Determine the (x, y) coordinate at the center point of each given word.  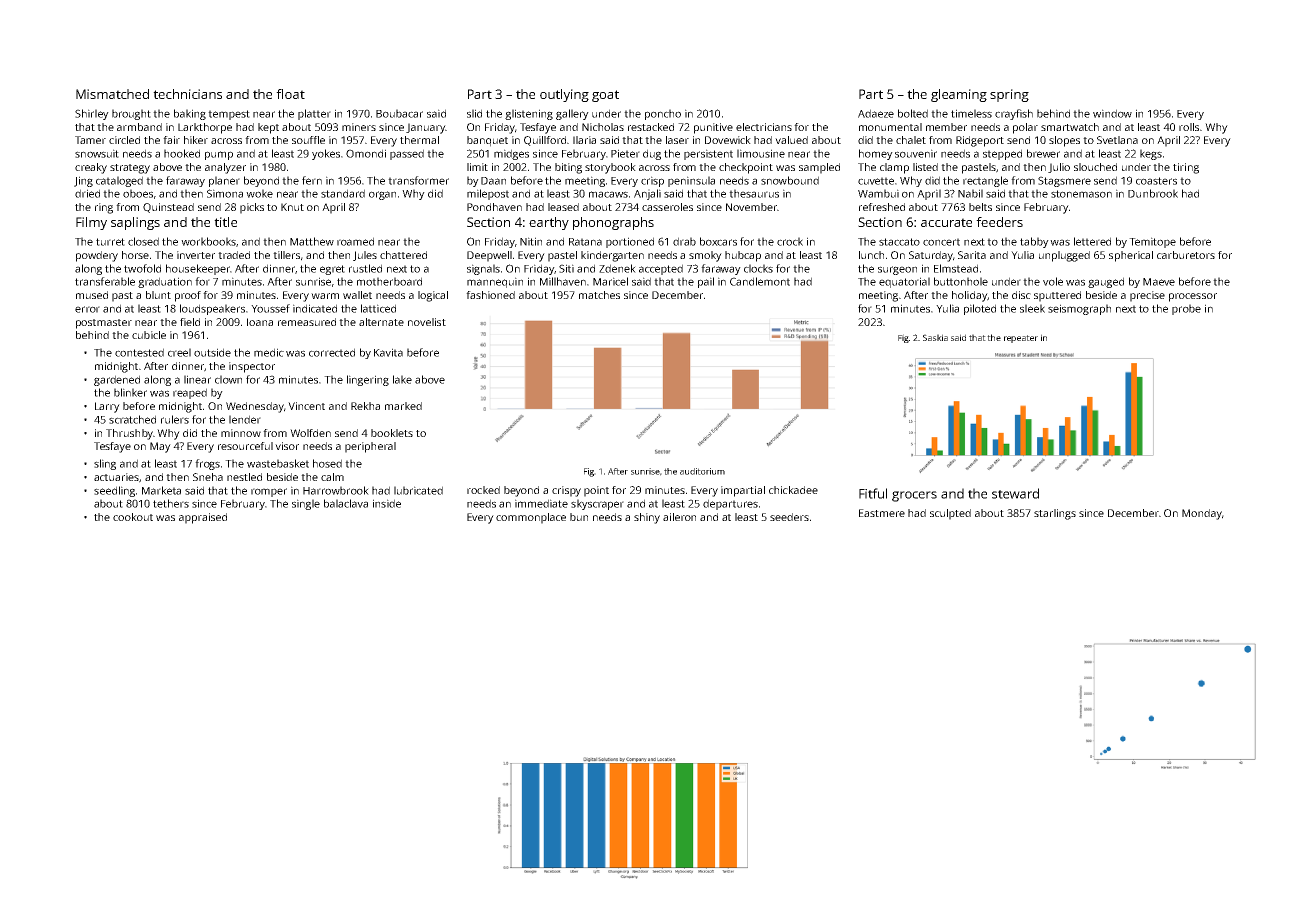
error (87, 309)
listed (925, 167)
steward (1015, 493)
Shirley (92, 114)
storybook (610, 168)
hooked (182, 153)
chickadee (793, 490)
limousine (761, 153)
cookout (133, 517)
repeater (1021, 339)
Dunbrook (1153, 193)
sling (105, 464)
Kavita (388, 352)
